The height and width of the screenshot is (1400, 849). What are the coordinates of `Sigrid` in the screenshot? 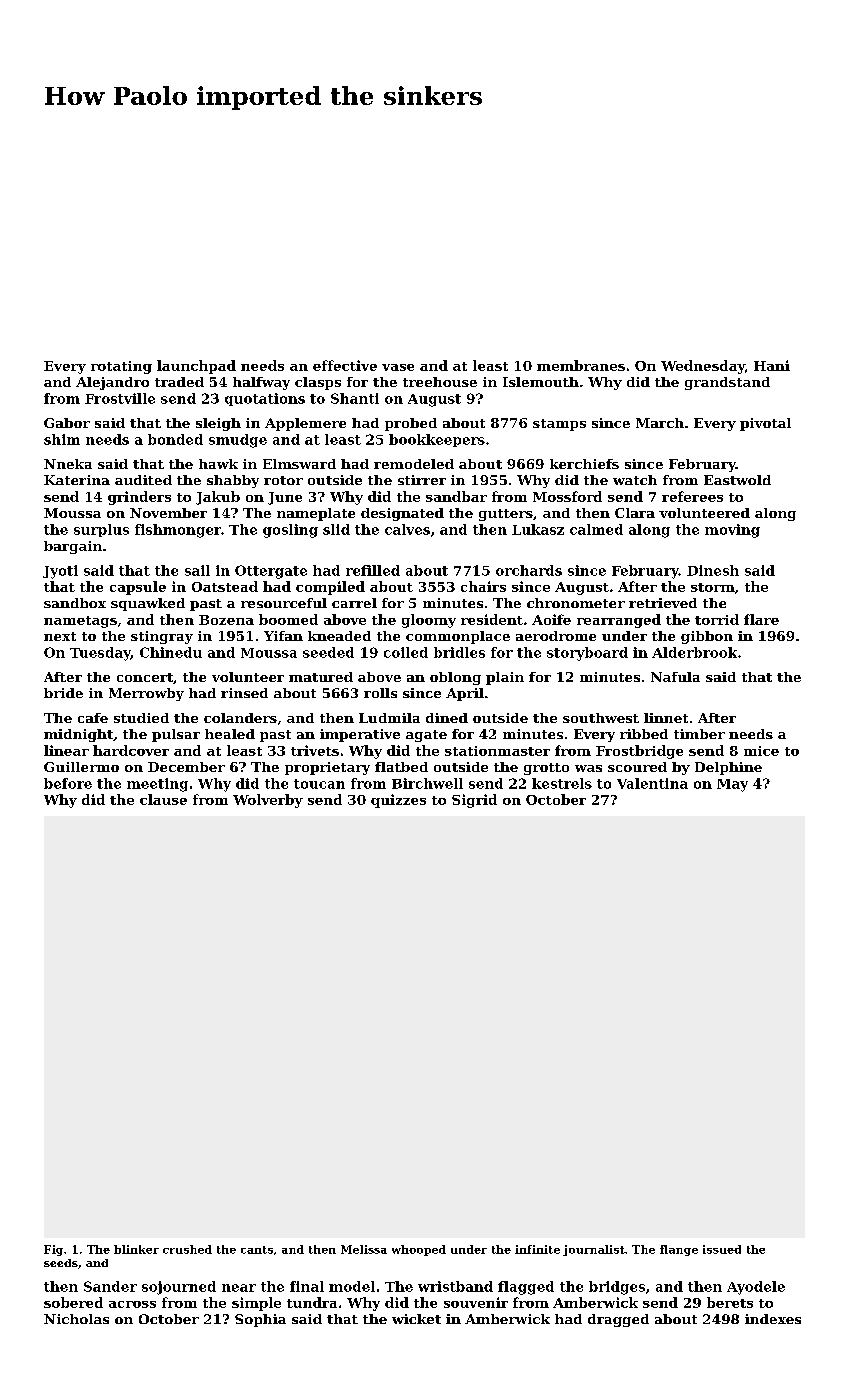 It's located at (474, 801).
